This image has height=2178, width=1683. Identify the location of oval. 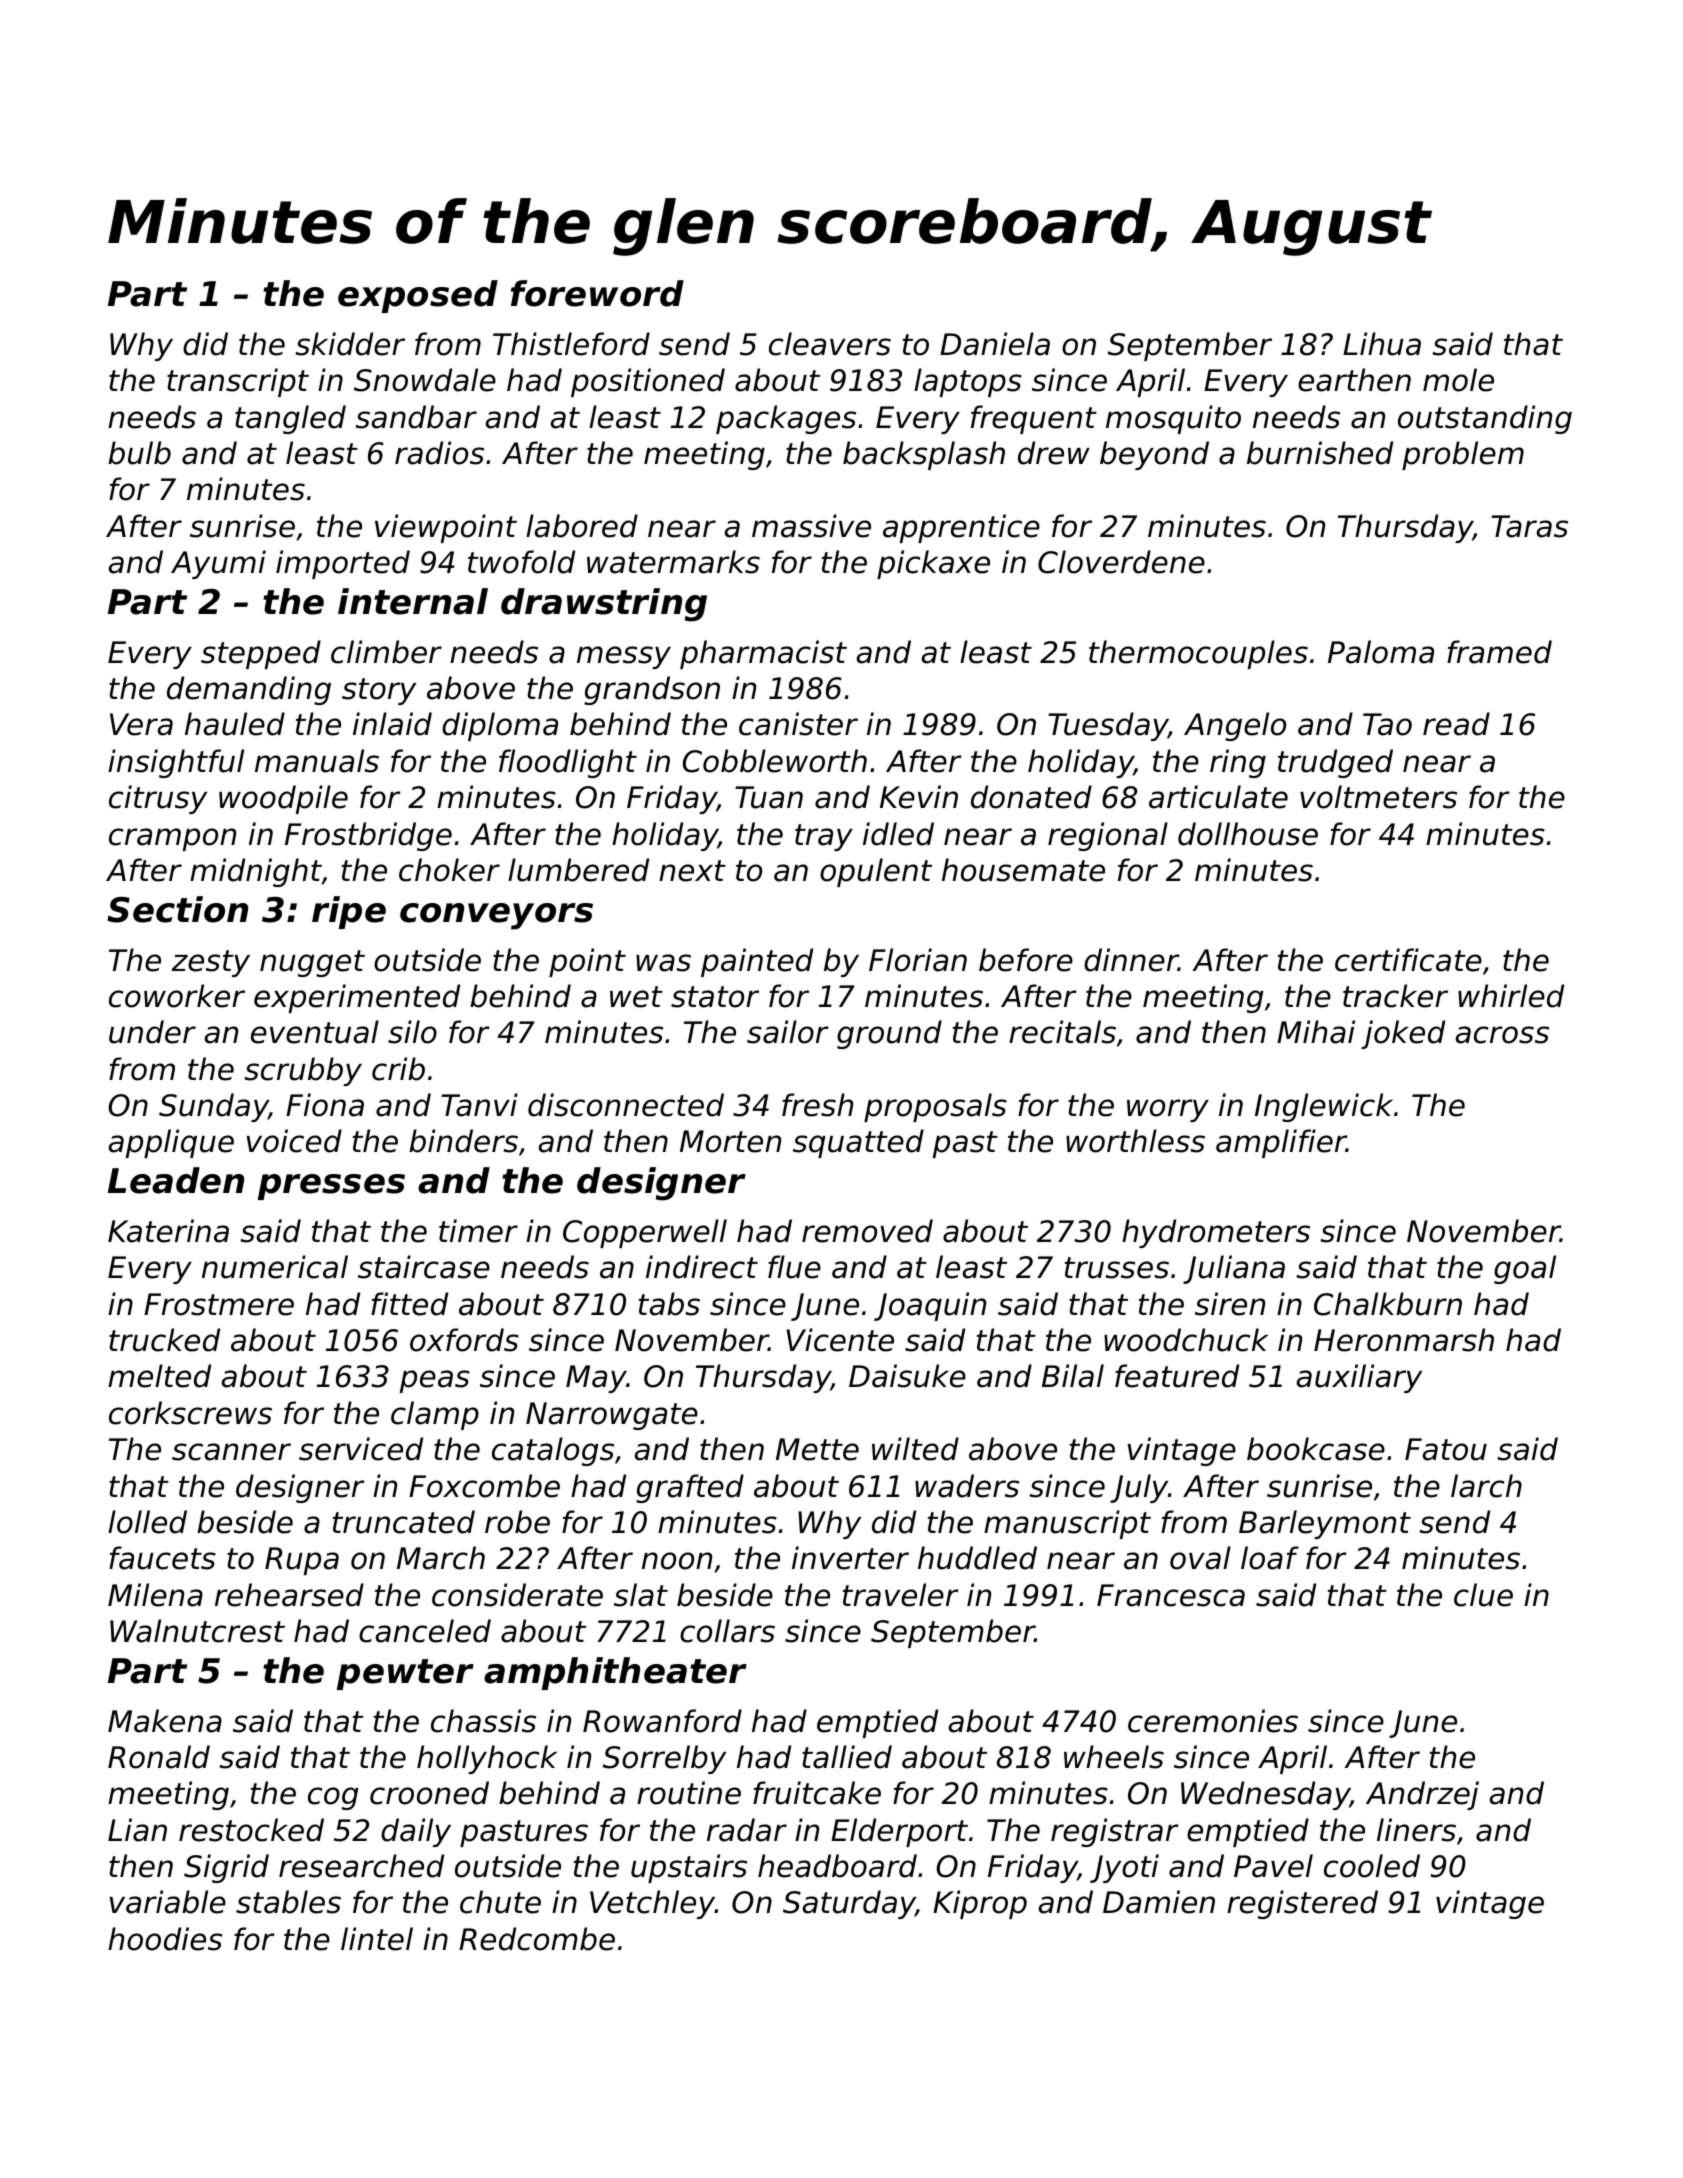
(1200, 1558).
